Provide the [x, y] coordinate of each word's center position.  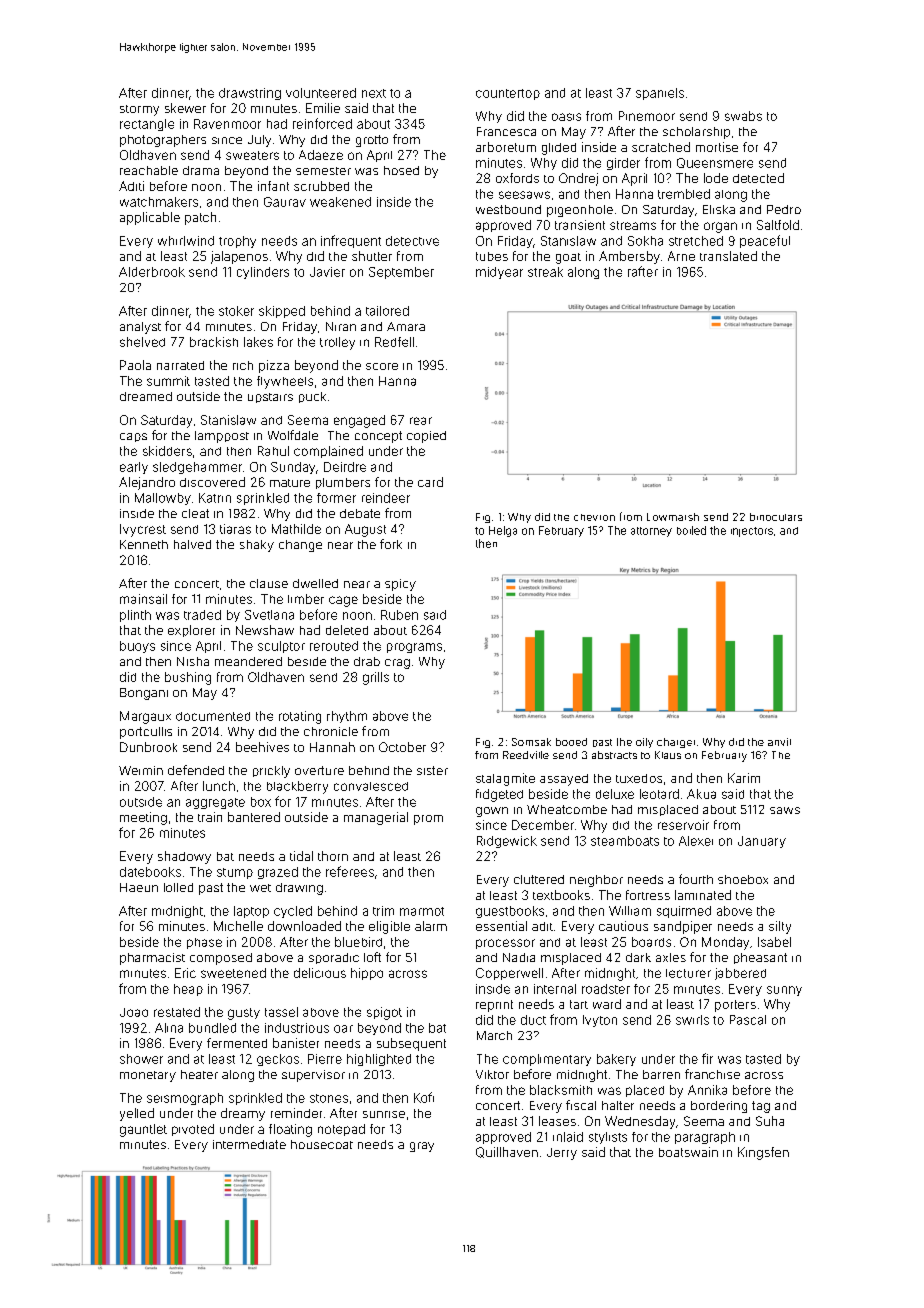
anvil [779, 742]
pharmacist [152, 959]
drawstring [250, 94]
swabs [743, 116]
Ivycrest [143, 530]
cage [343, 601]
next [374, 93]
